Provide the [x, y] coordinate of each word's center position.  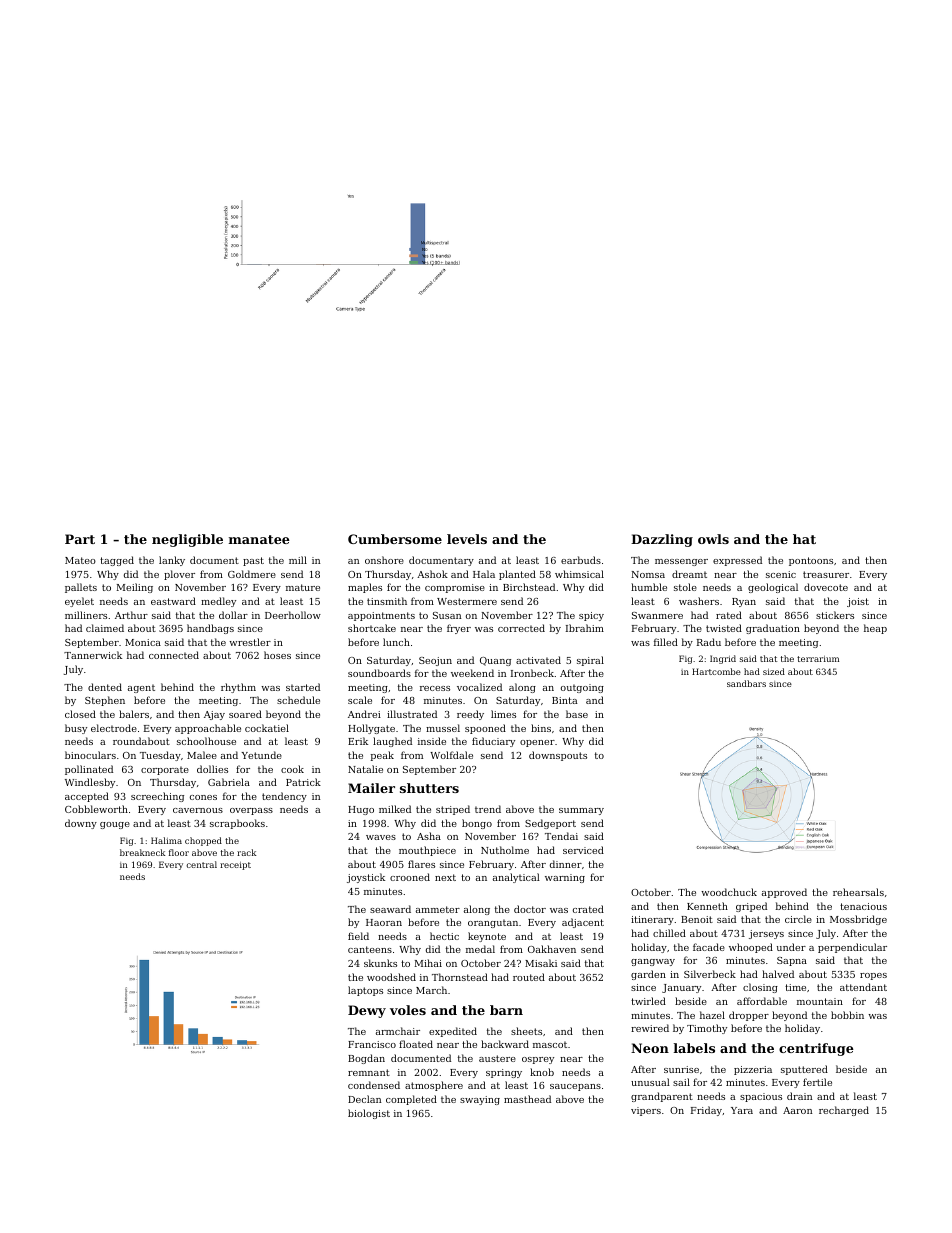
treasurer [826, 574]
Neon [650, 1048]
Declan [364, 1099]
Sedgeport [550, 824]
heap [875, 629]
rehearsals [858, 892]
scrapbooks [237, 824]
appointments [381, 616]
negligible [187, 540]
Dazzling [662, 540]
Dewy [367, 1011]
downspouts [558, 756]
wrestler [250, 642]
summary [581, 811]
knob [542, 1072]
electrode [114, 728]
